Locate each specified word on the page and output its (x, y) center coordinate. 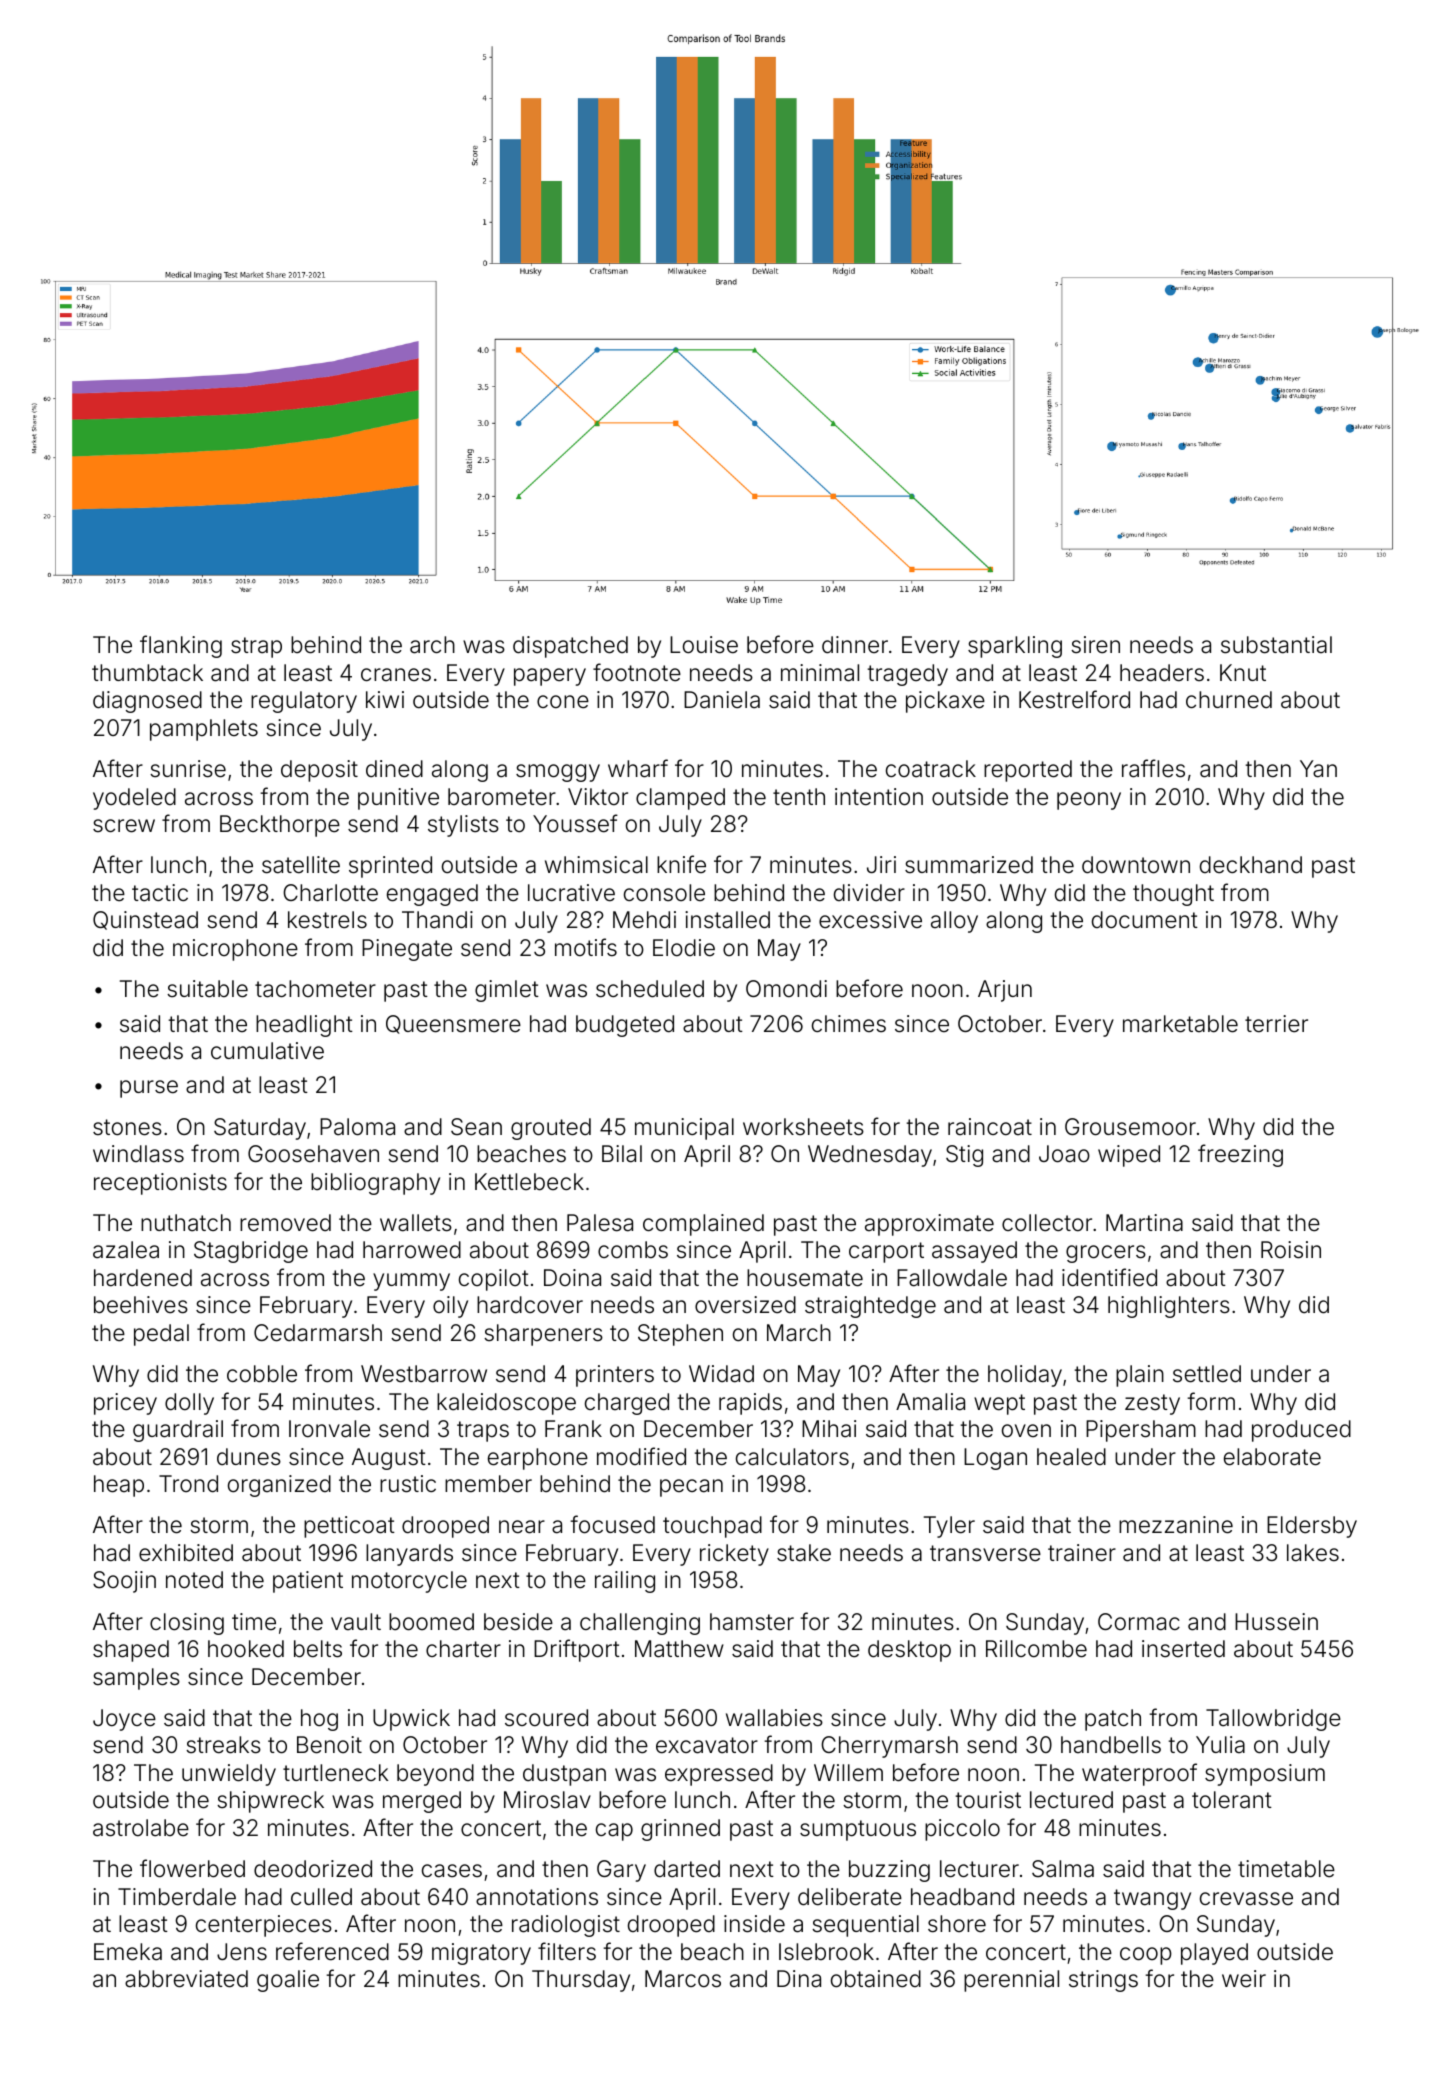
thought (1173, 895)
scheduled (650, 989)
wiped (1129, 1156)
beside (518, 1622)
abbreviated (186, 1979)
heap (119, 1486)
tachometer (315, 989)
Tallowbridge (1273, 1720)
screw (124, 826)
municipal (684, 1129)
